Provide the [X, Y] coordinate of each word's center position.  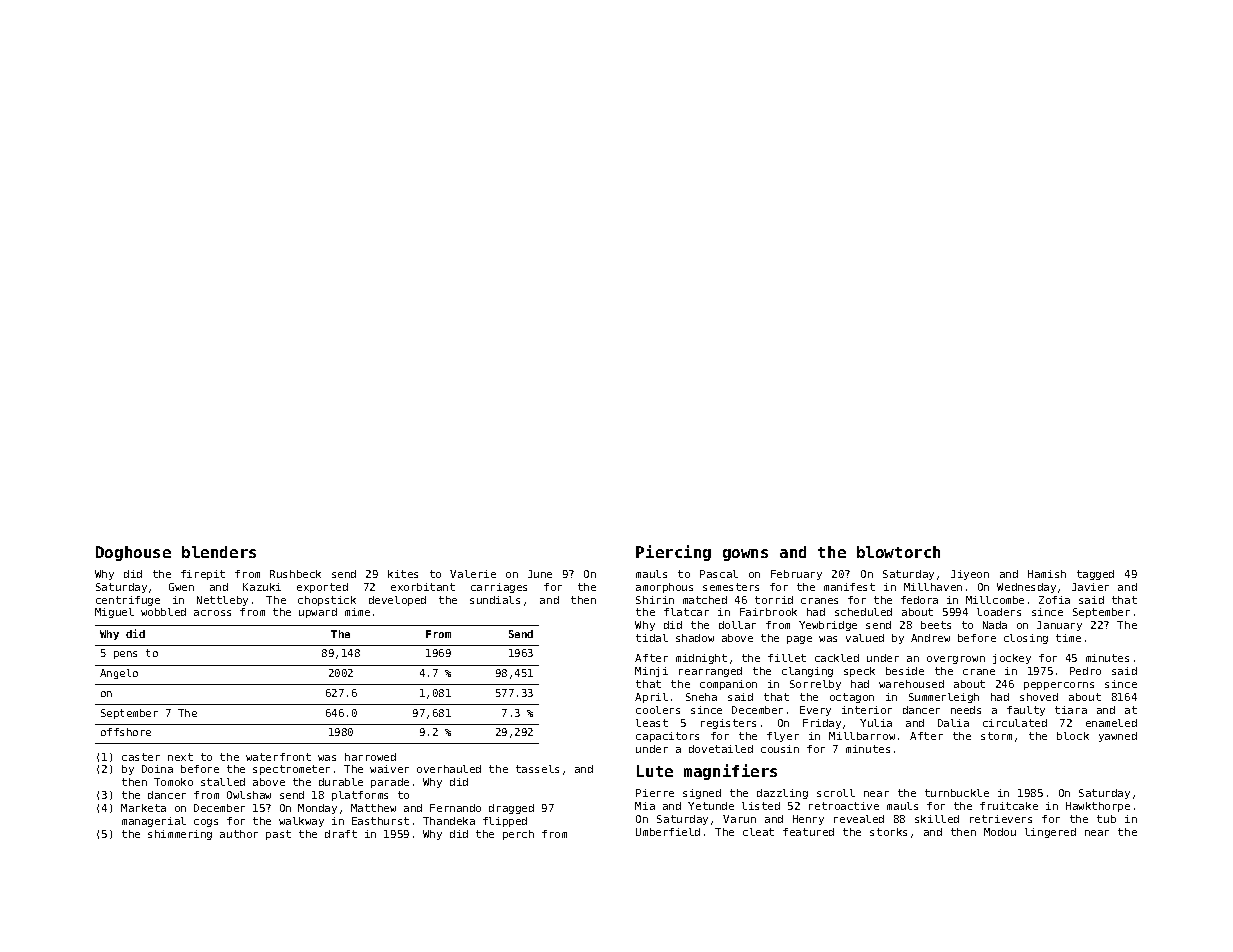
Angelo [119, 674]
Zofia [1054, 600]
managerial [154, 822]
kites [403, 574]
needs [966, 710]
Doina [157, 769]
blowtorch [898, 552]
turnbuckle [957, 793]
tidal [652, 638]
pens [125, 655]
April [651, 698]
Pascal [719, 574]
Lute [655, 771]
